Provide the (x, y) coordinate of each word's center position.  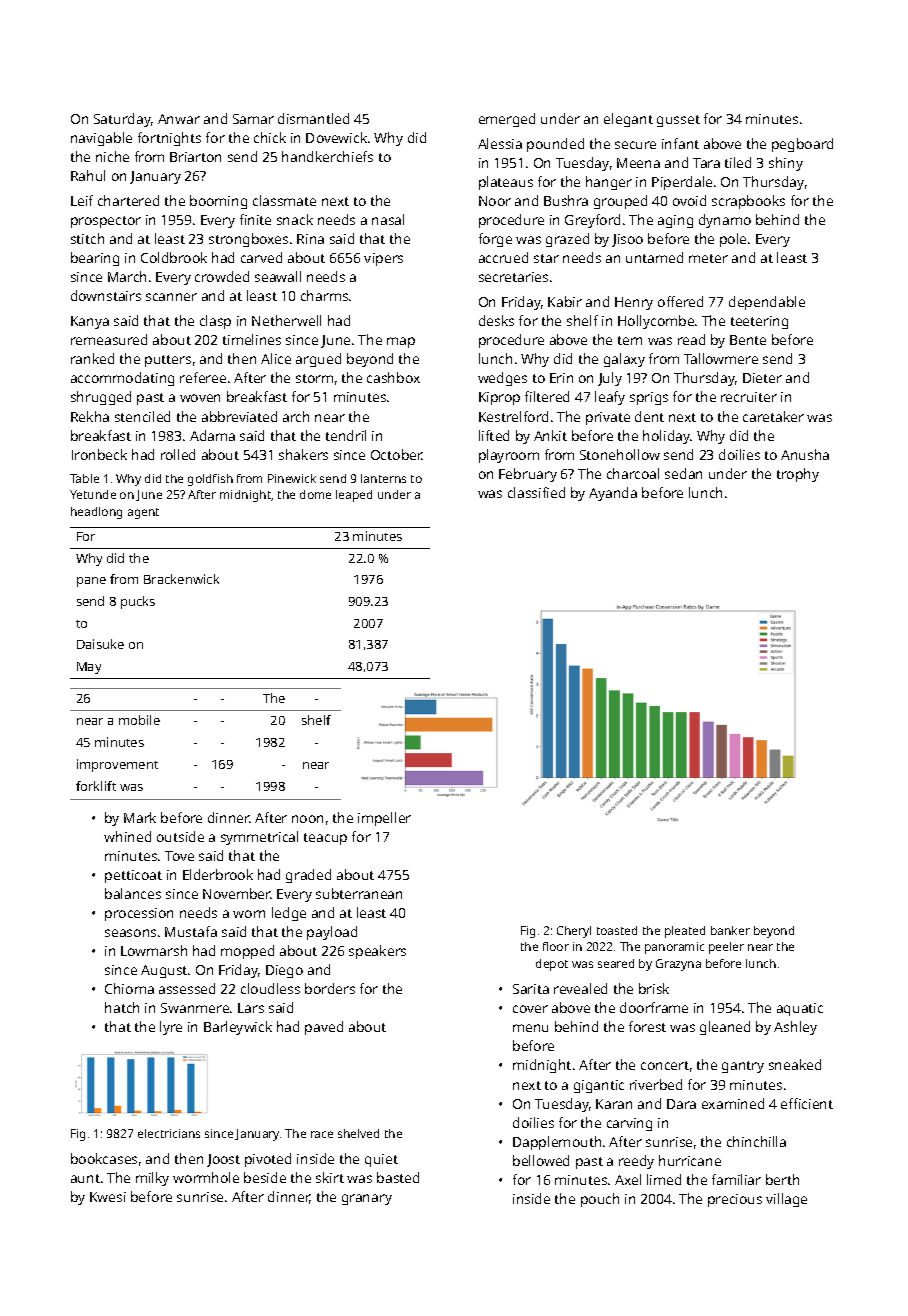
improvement (117, 765)
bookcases (104, 1158)
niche (112, 156)
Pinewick (292, 478)
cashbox (393, 377)
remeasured (109, 339)
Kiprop (499, 398)
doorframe (654, 1007)
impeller (384, 819)
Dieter (762, 378)
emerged (507, 120)
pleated (685, 932)
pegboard (802, 145)
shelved (358, 1133)
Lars (251, 1008)
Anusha (805, 454)
